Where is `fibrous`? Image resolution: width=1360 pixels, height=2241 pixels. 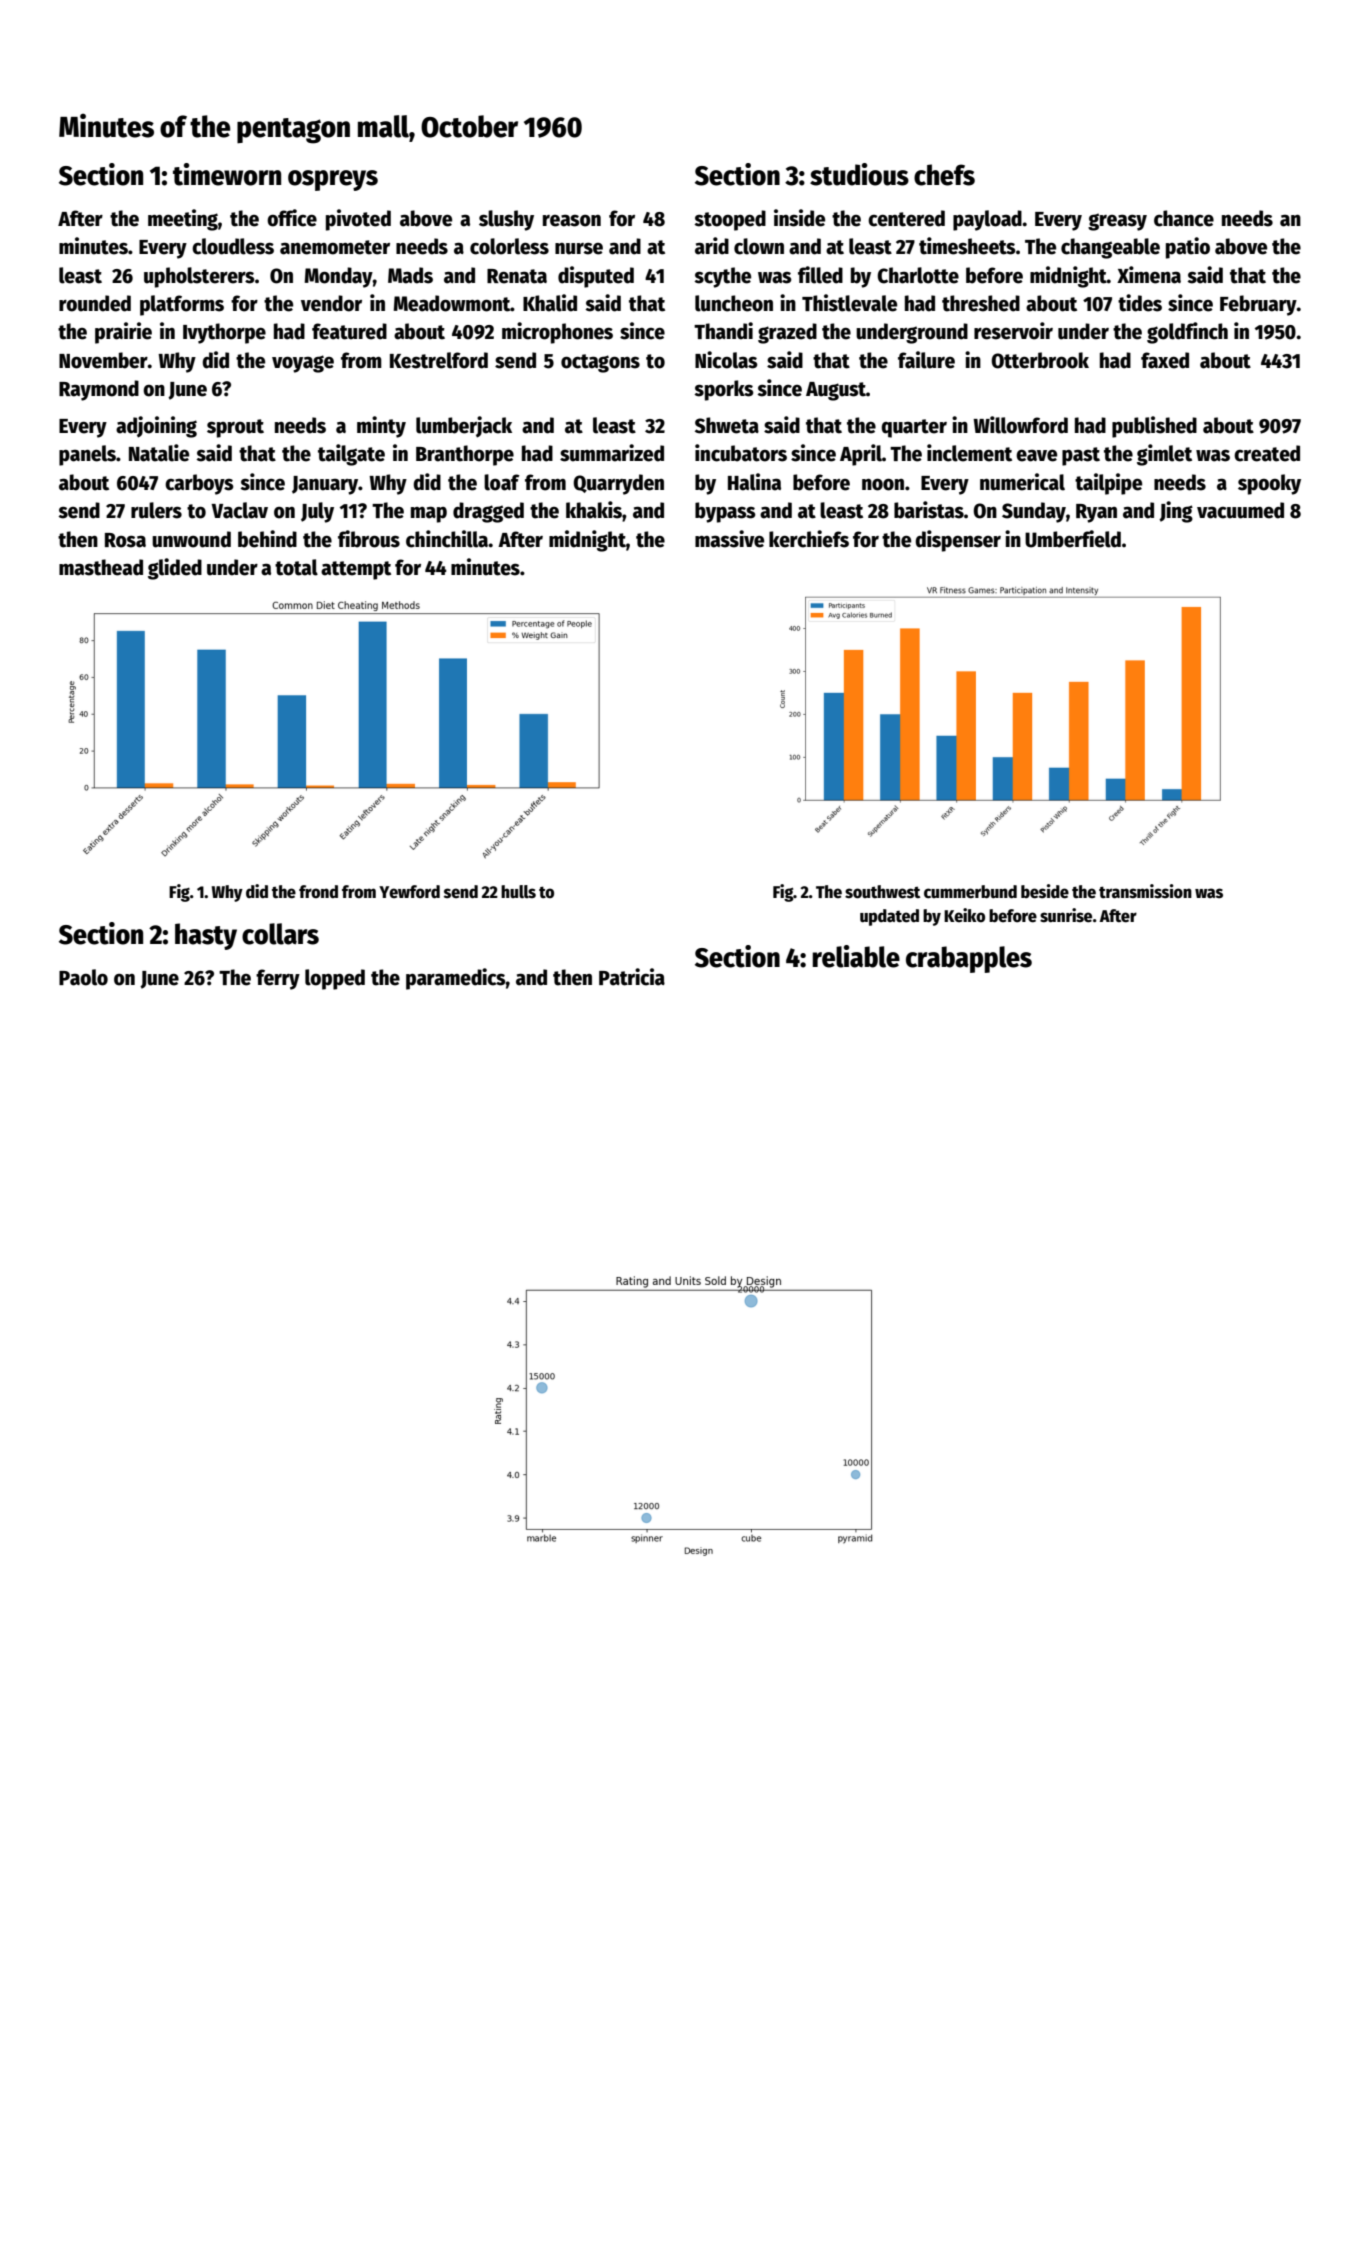 fibrous is located at coordinates (369, 539).
